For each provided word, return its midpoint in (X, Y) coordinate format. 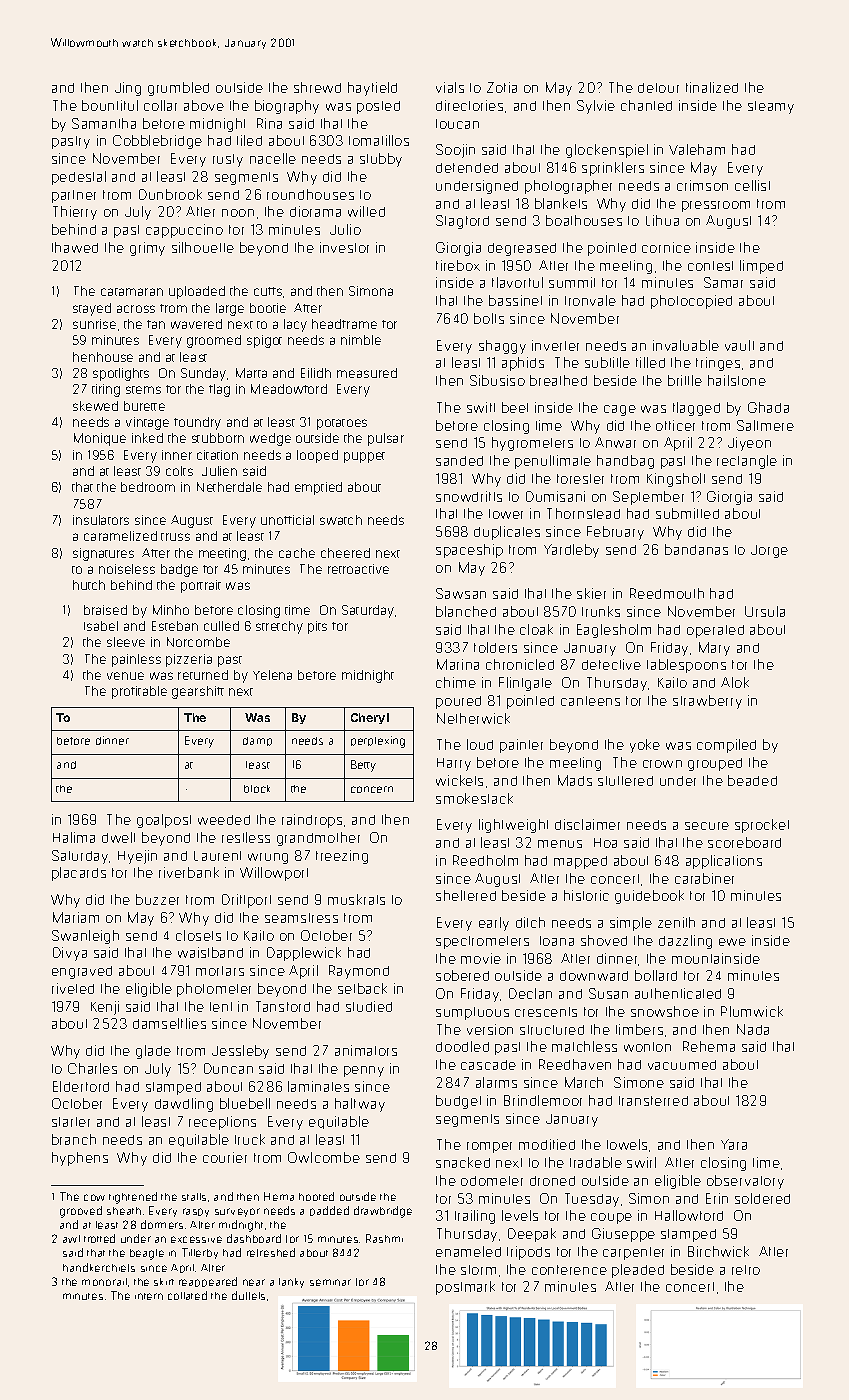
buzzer (157, 899)
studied (369, 1006)
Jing (128, 89)
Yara (734, 1144)
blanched (466, 611)
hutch (89, 585)
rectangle (747, 462)
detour (658, 88)
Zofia (502, 87)
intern (149, 1296)
